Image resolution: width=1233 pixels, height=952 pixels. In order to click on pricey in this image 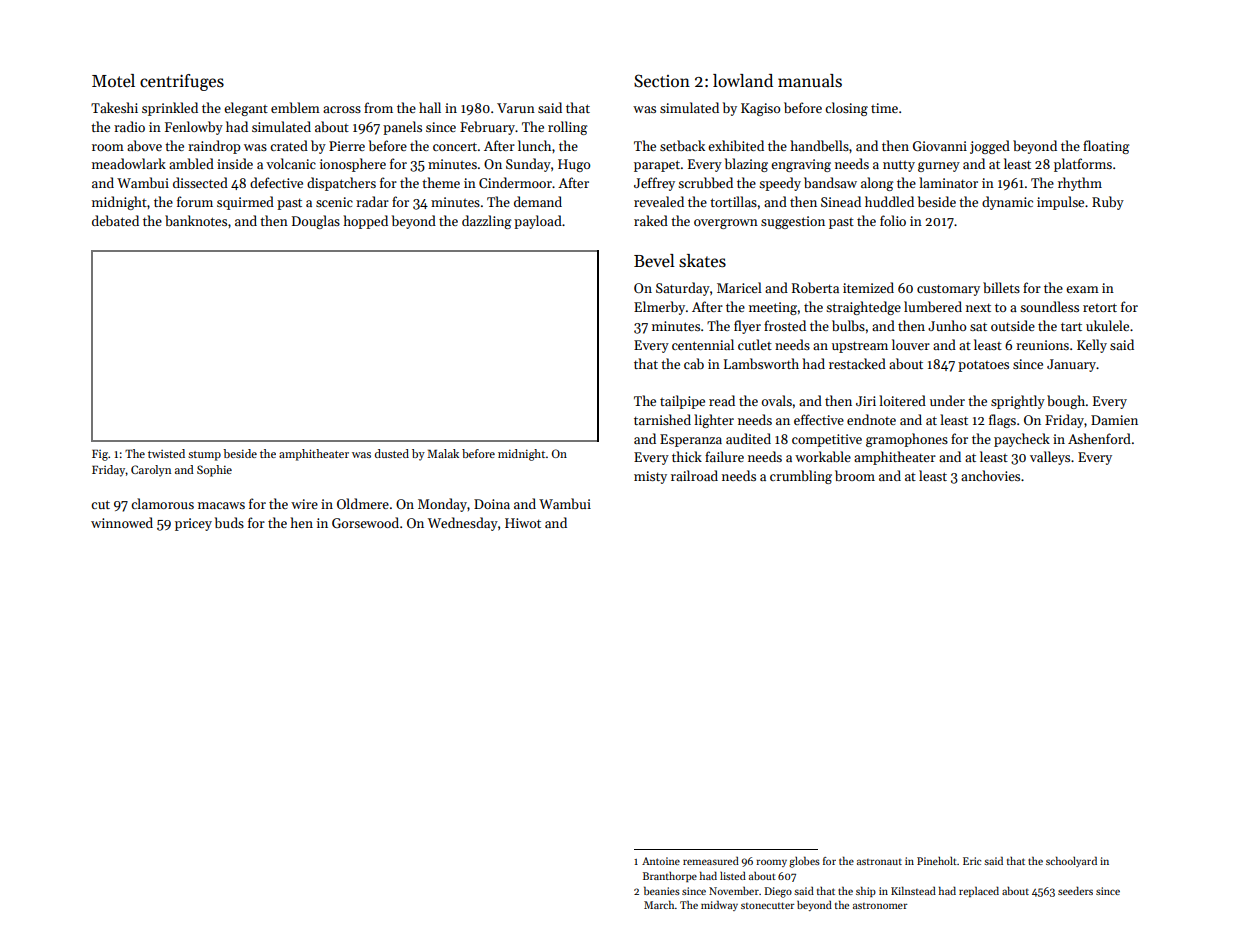, I will do `click(193, 524)`.
